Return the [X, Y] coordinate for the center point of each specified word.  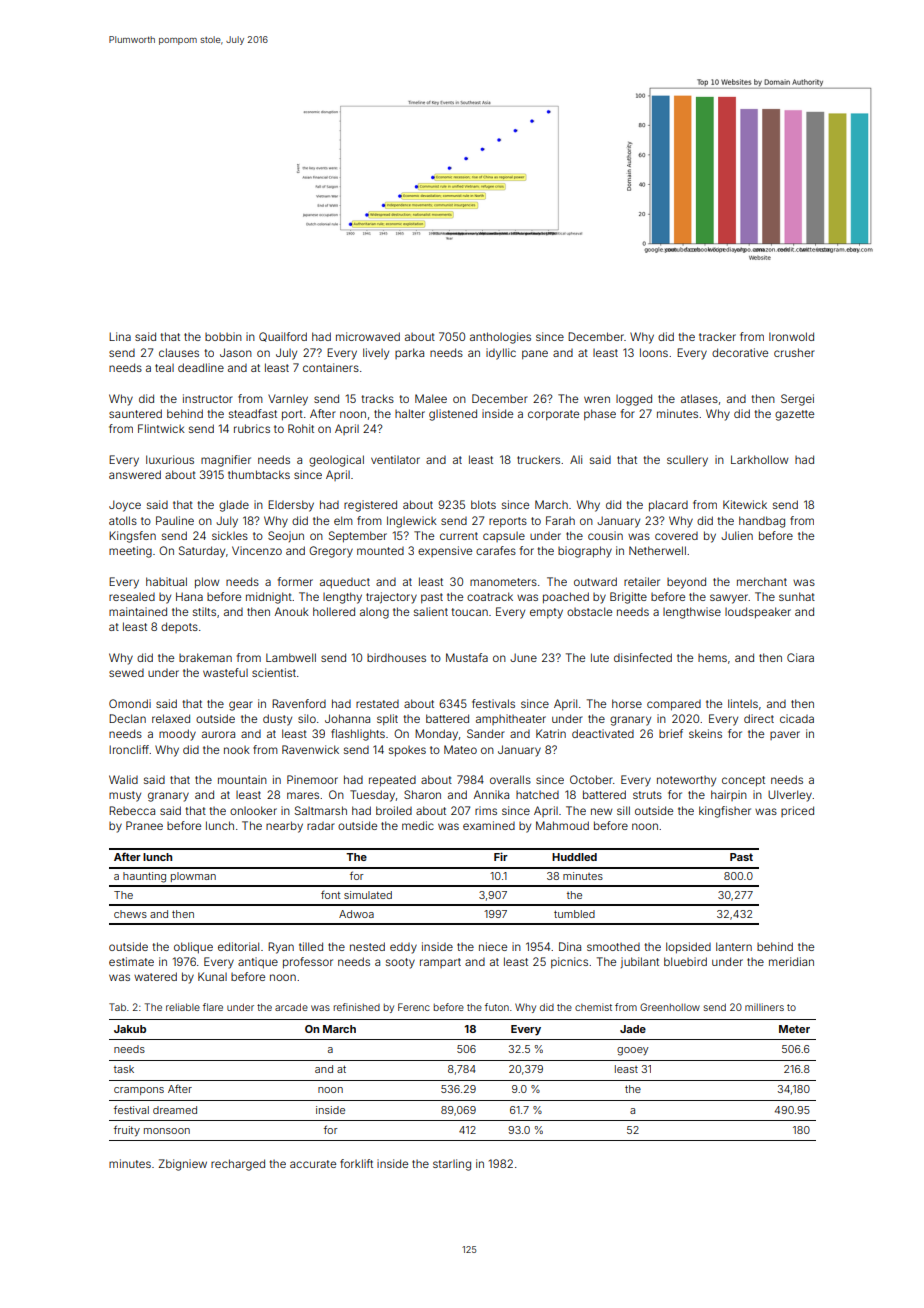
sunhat [797, 596]
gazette [794, 415]
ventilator [395, 459]
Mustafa [467, 657]
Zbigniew [182, 1165]
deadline [201, 367]
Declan [127, 718]
